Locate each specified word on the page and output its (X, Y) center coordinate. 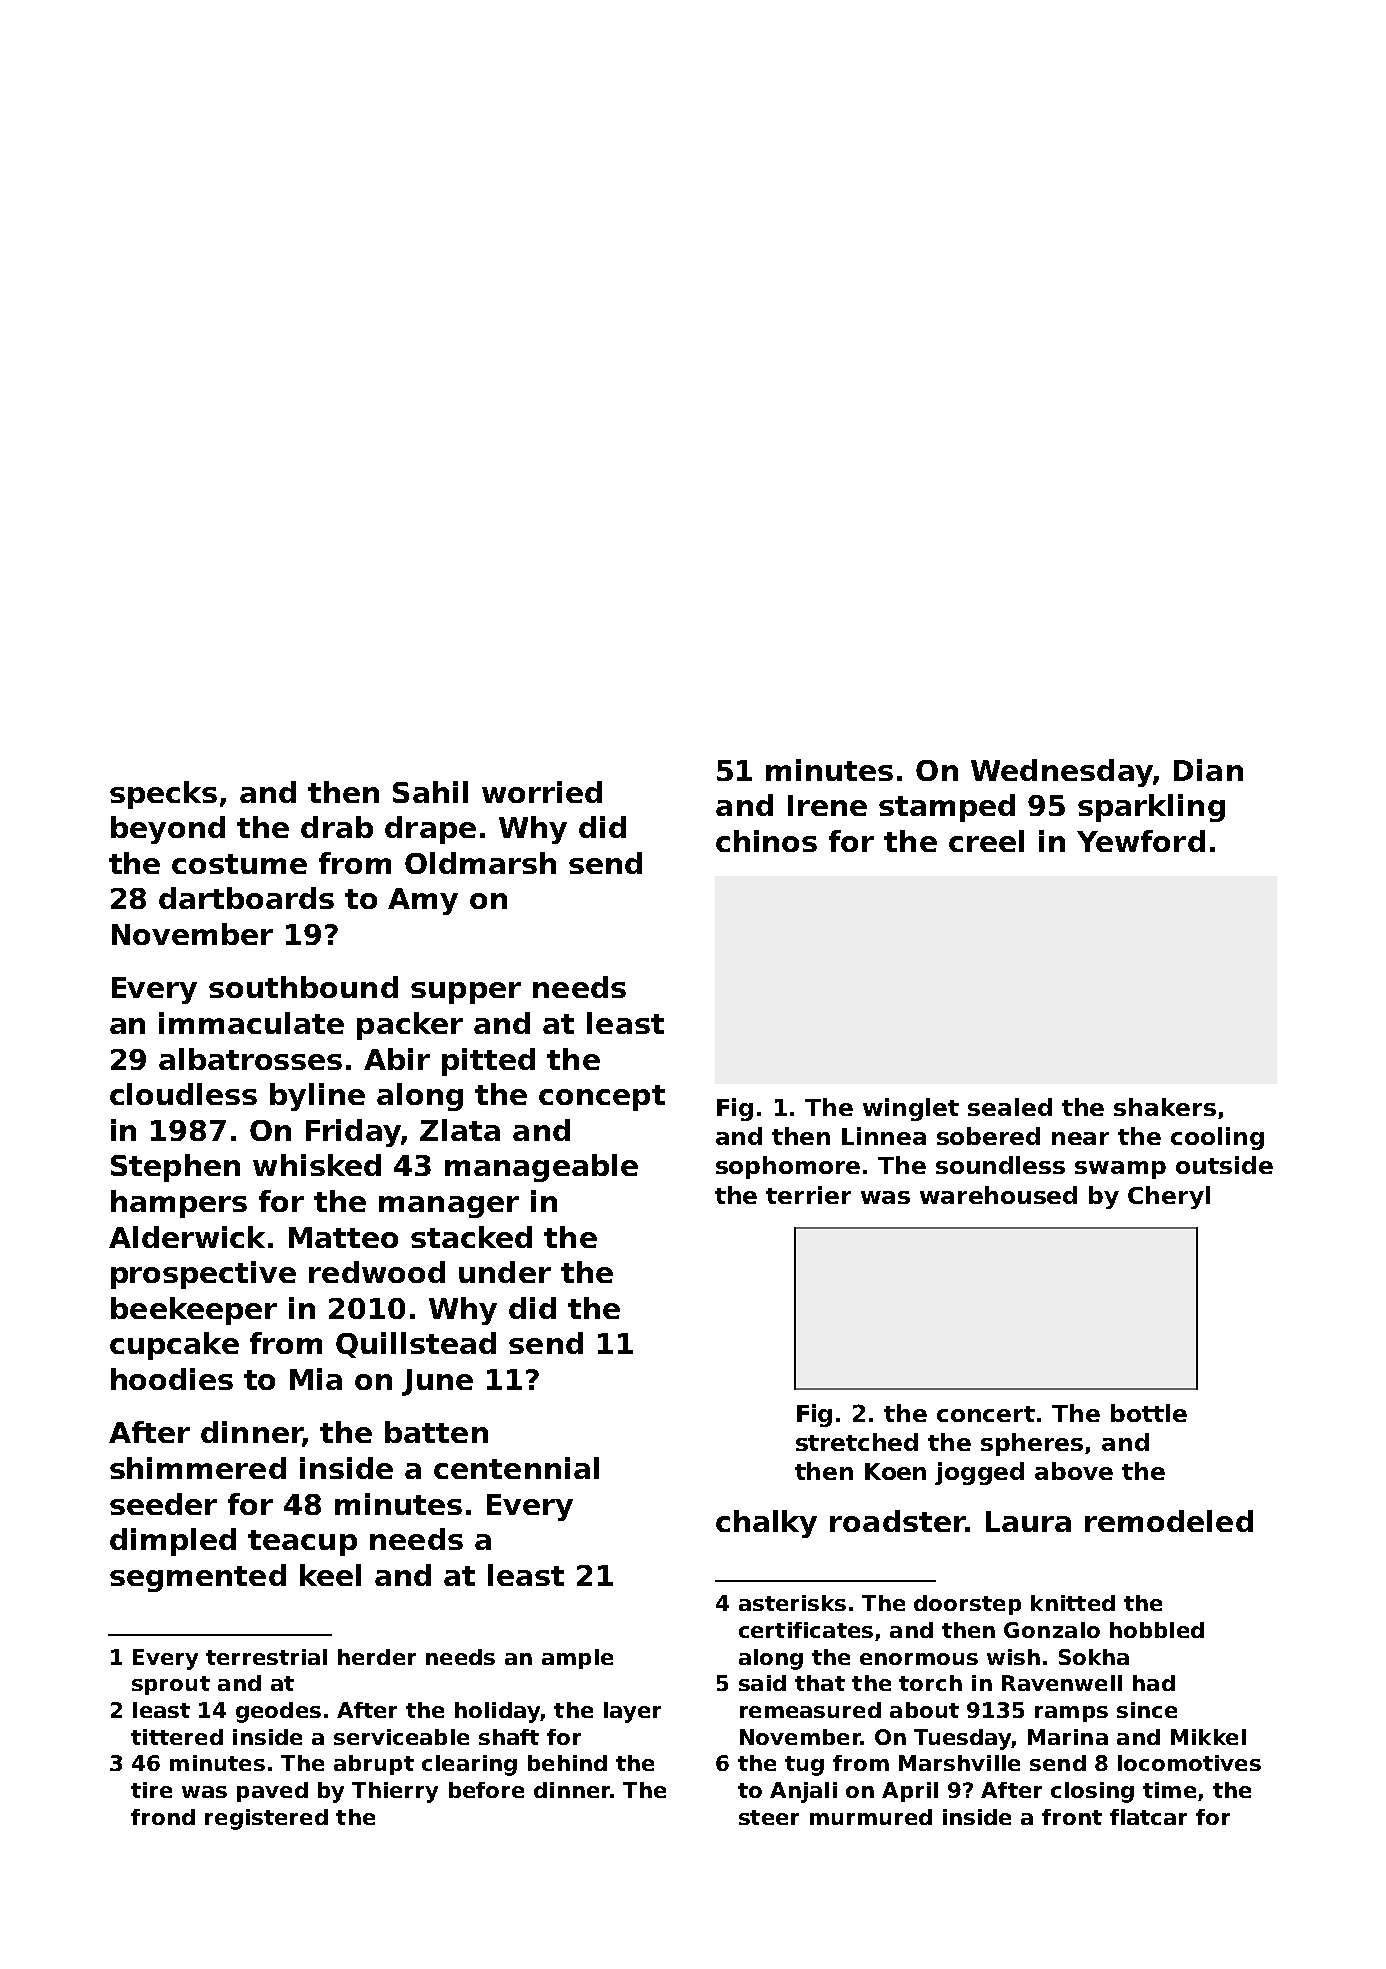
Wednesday (1062, 773)
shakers (1165, 1107)
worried (542, 792)
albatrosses (250, 1059)
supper (466, 993)
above (1074, 1471)
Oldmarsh (480, 863)
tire (151, 1790)
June (437, 1382)
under (505, 1272)
